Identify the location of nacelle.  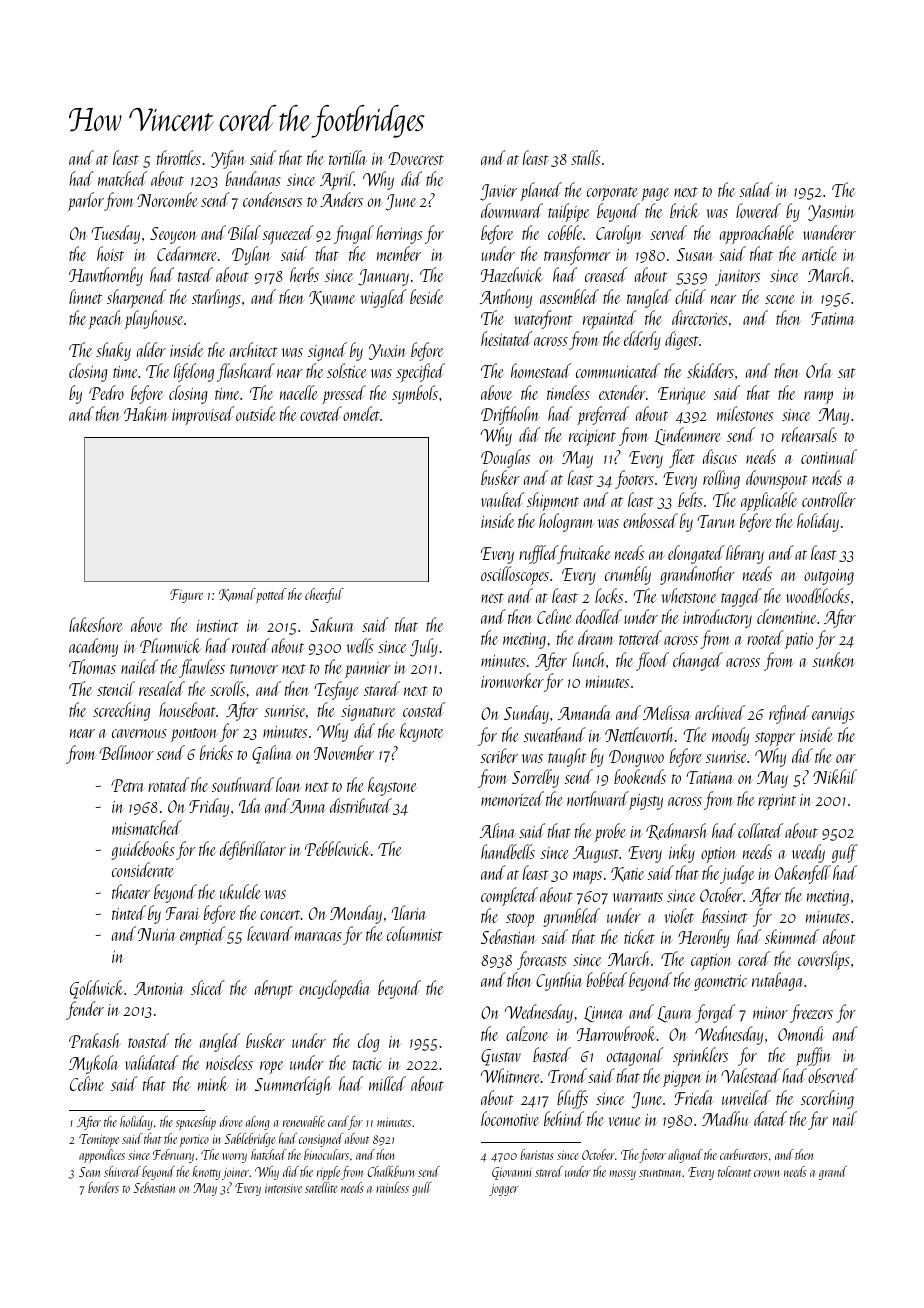
(299, 392).
